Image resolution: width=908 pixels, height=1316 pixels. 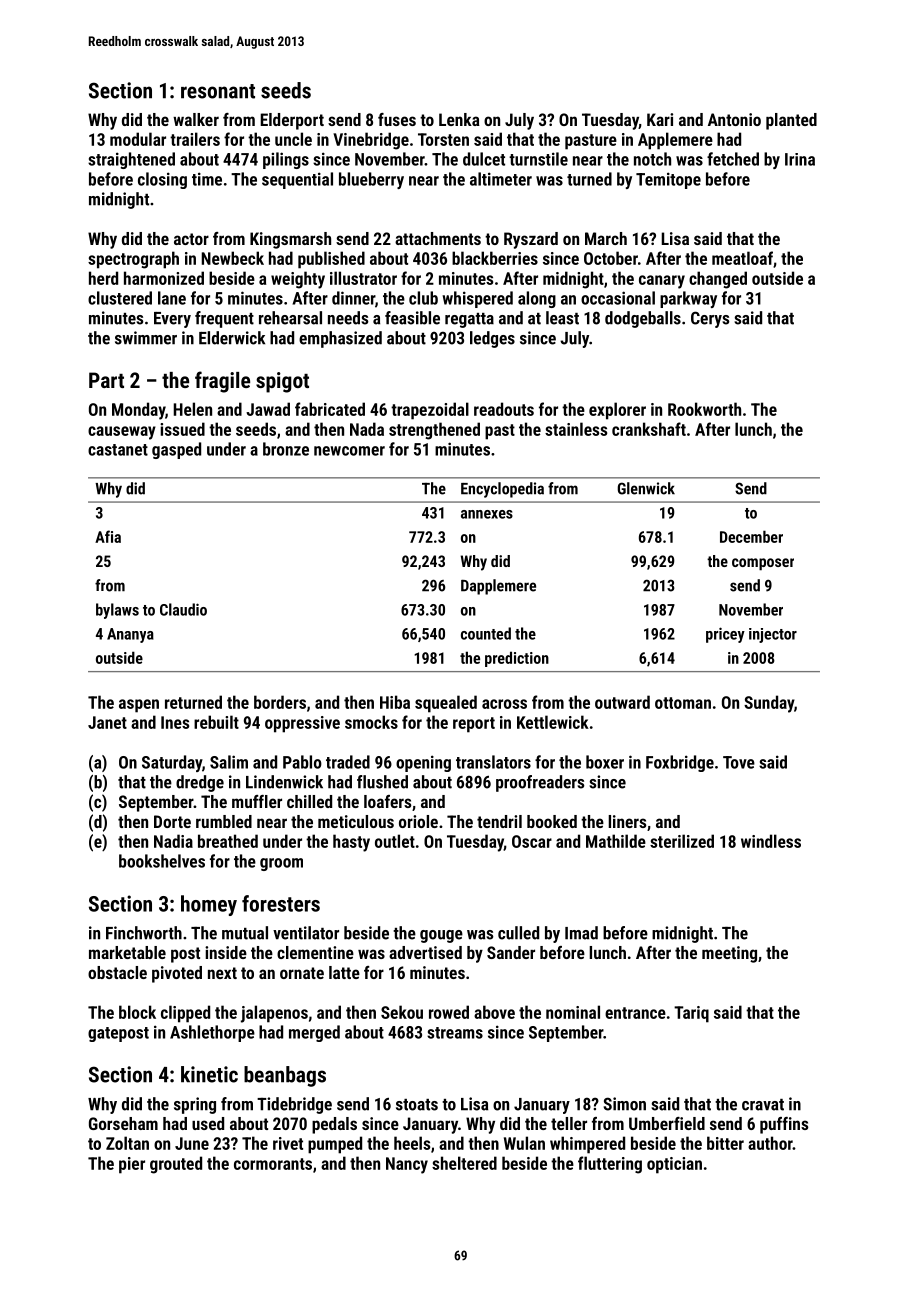 What do you see at coordinates (344, 972) in the screenshot?
I see `latte` at bounding box center [344, 972].
